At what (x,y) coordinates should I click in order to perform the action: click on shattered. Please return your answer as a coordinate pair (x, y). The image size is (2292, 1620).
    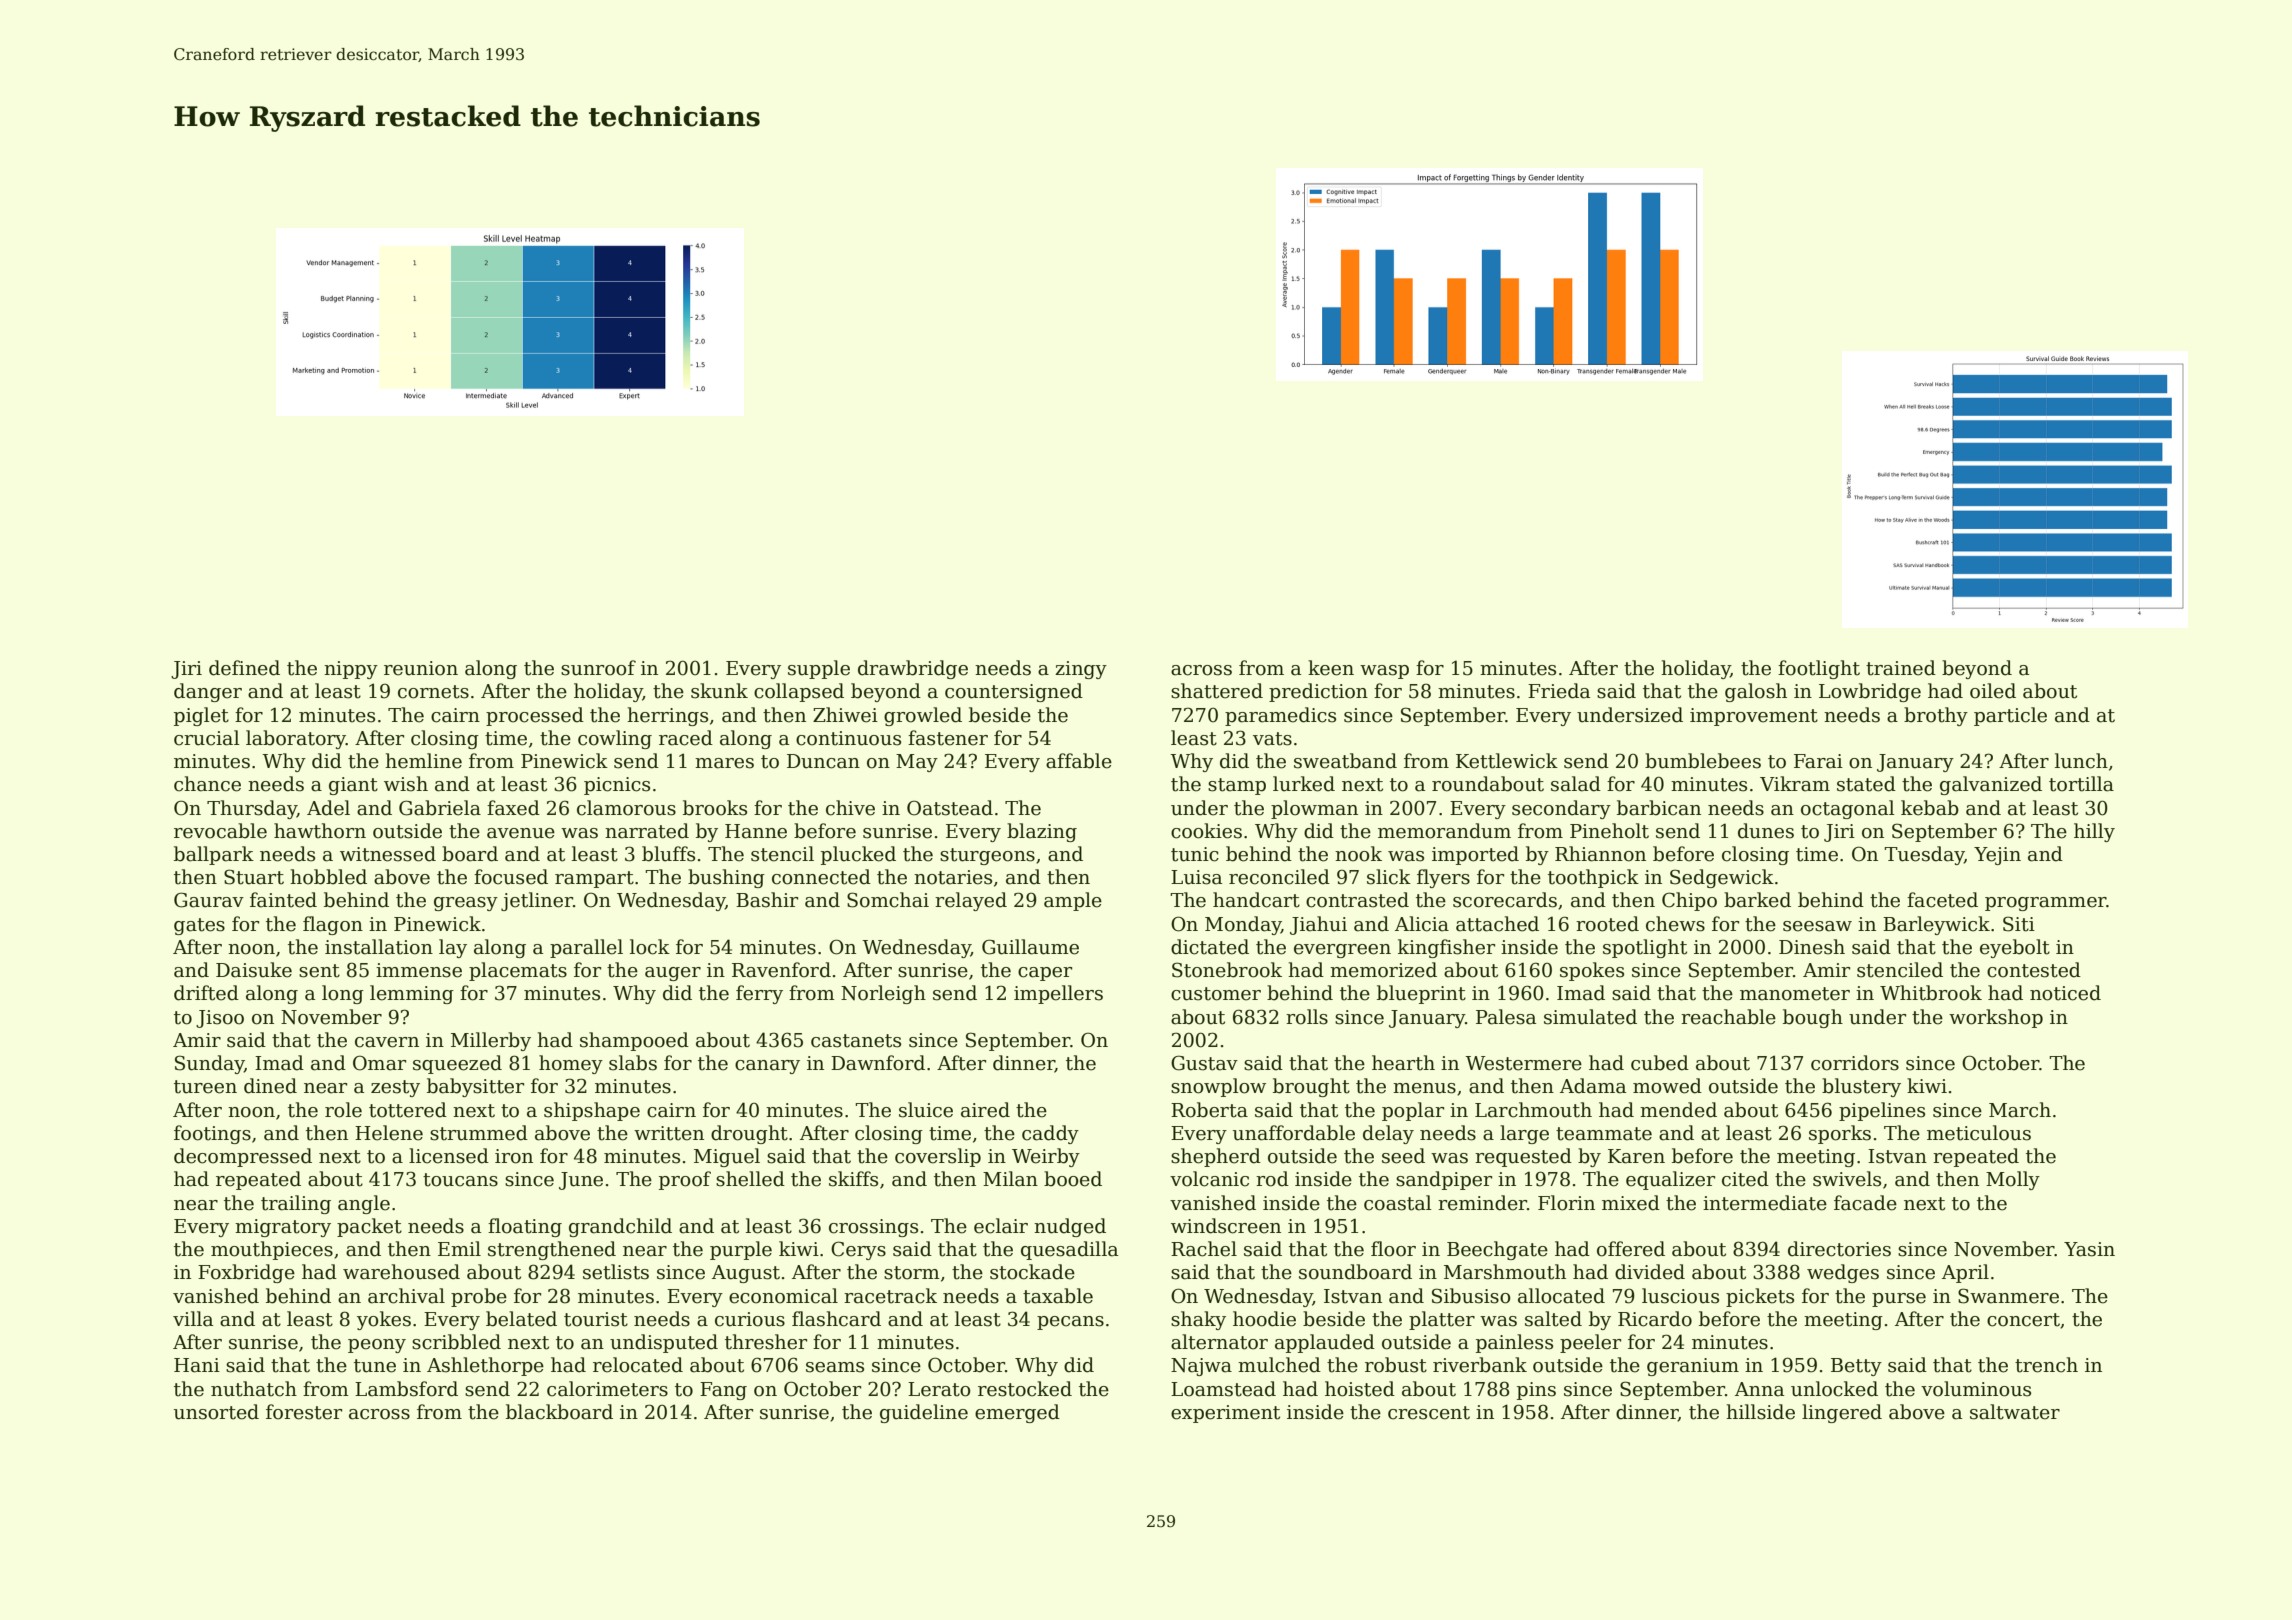
    Looking at the image, I should click on (1217, 691).
